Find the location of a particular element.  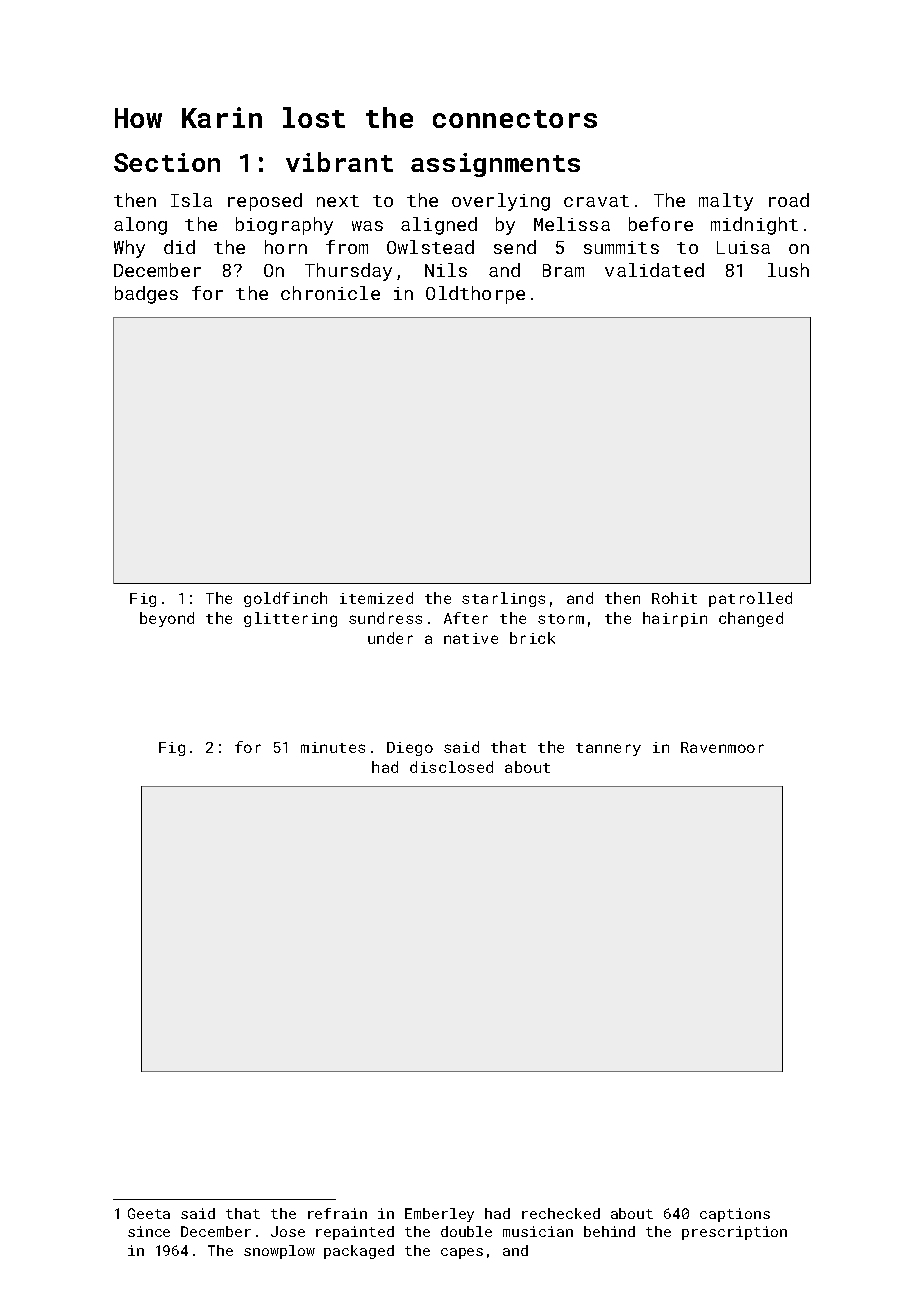

minutes is located at coordinates (333, 747).
